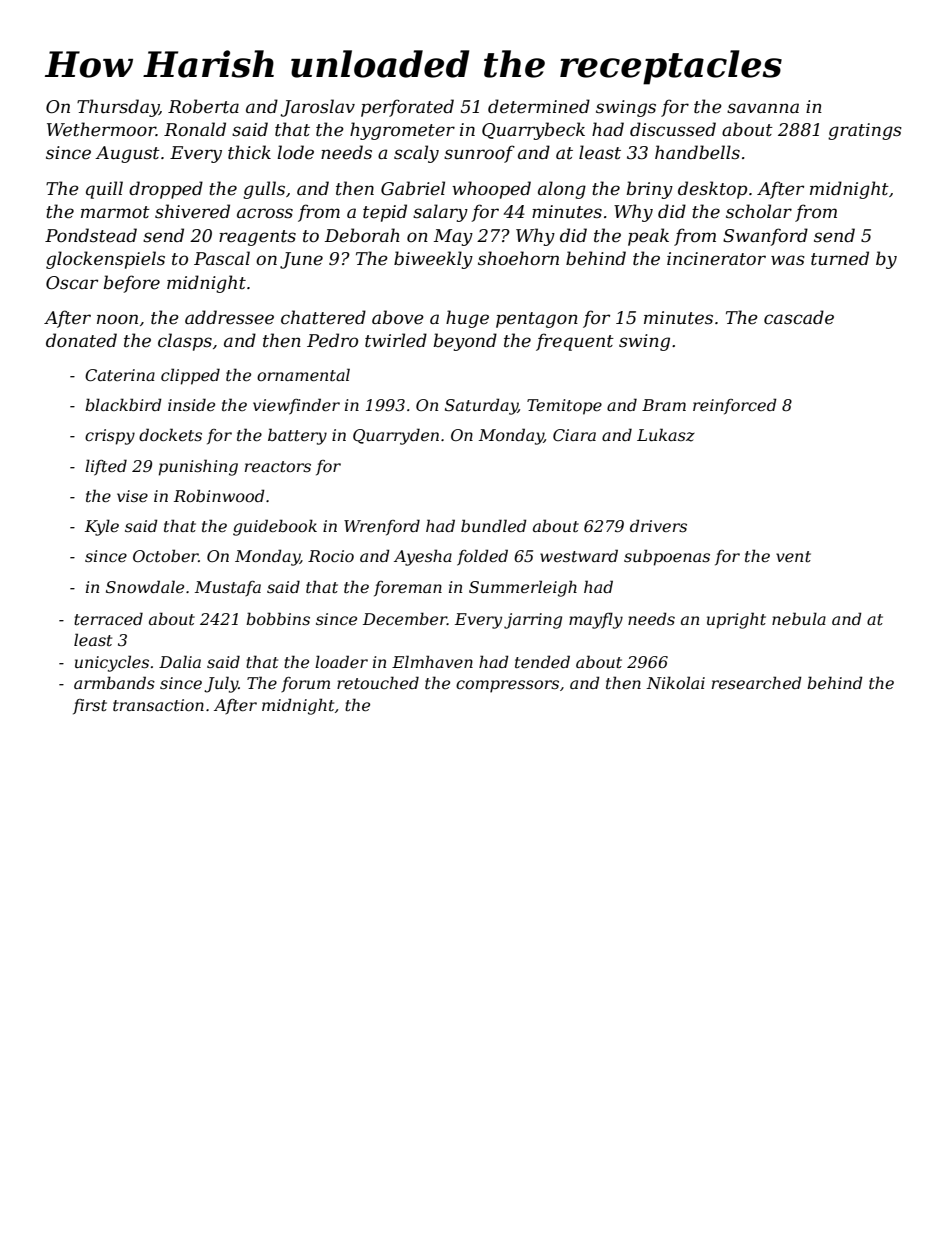 The height and width of the page is (1233, 952). I want to click on researched, so click(757, 682).
